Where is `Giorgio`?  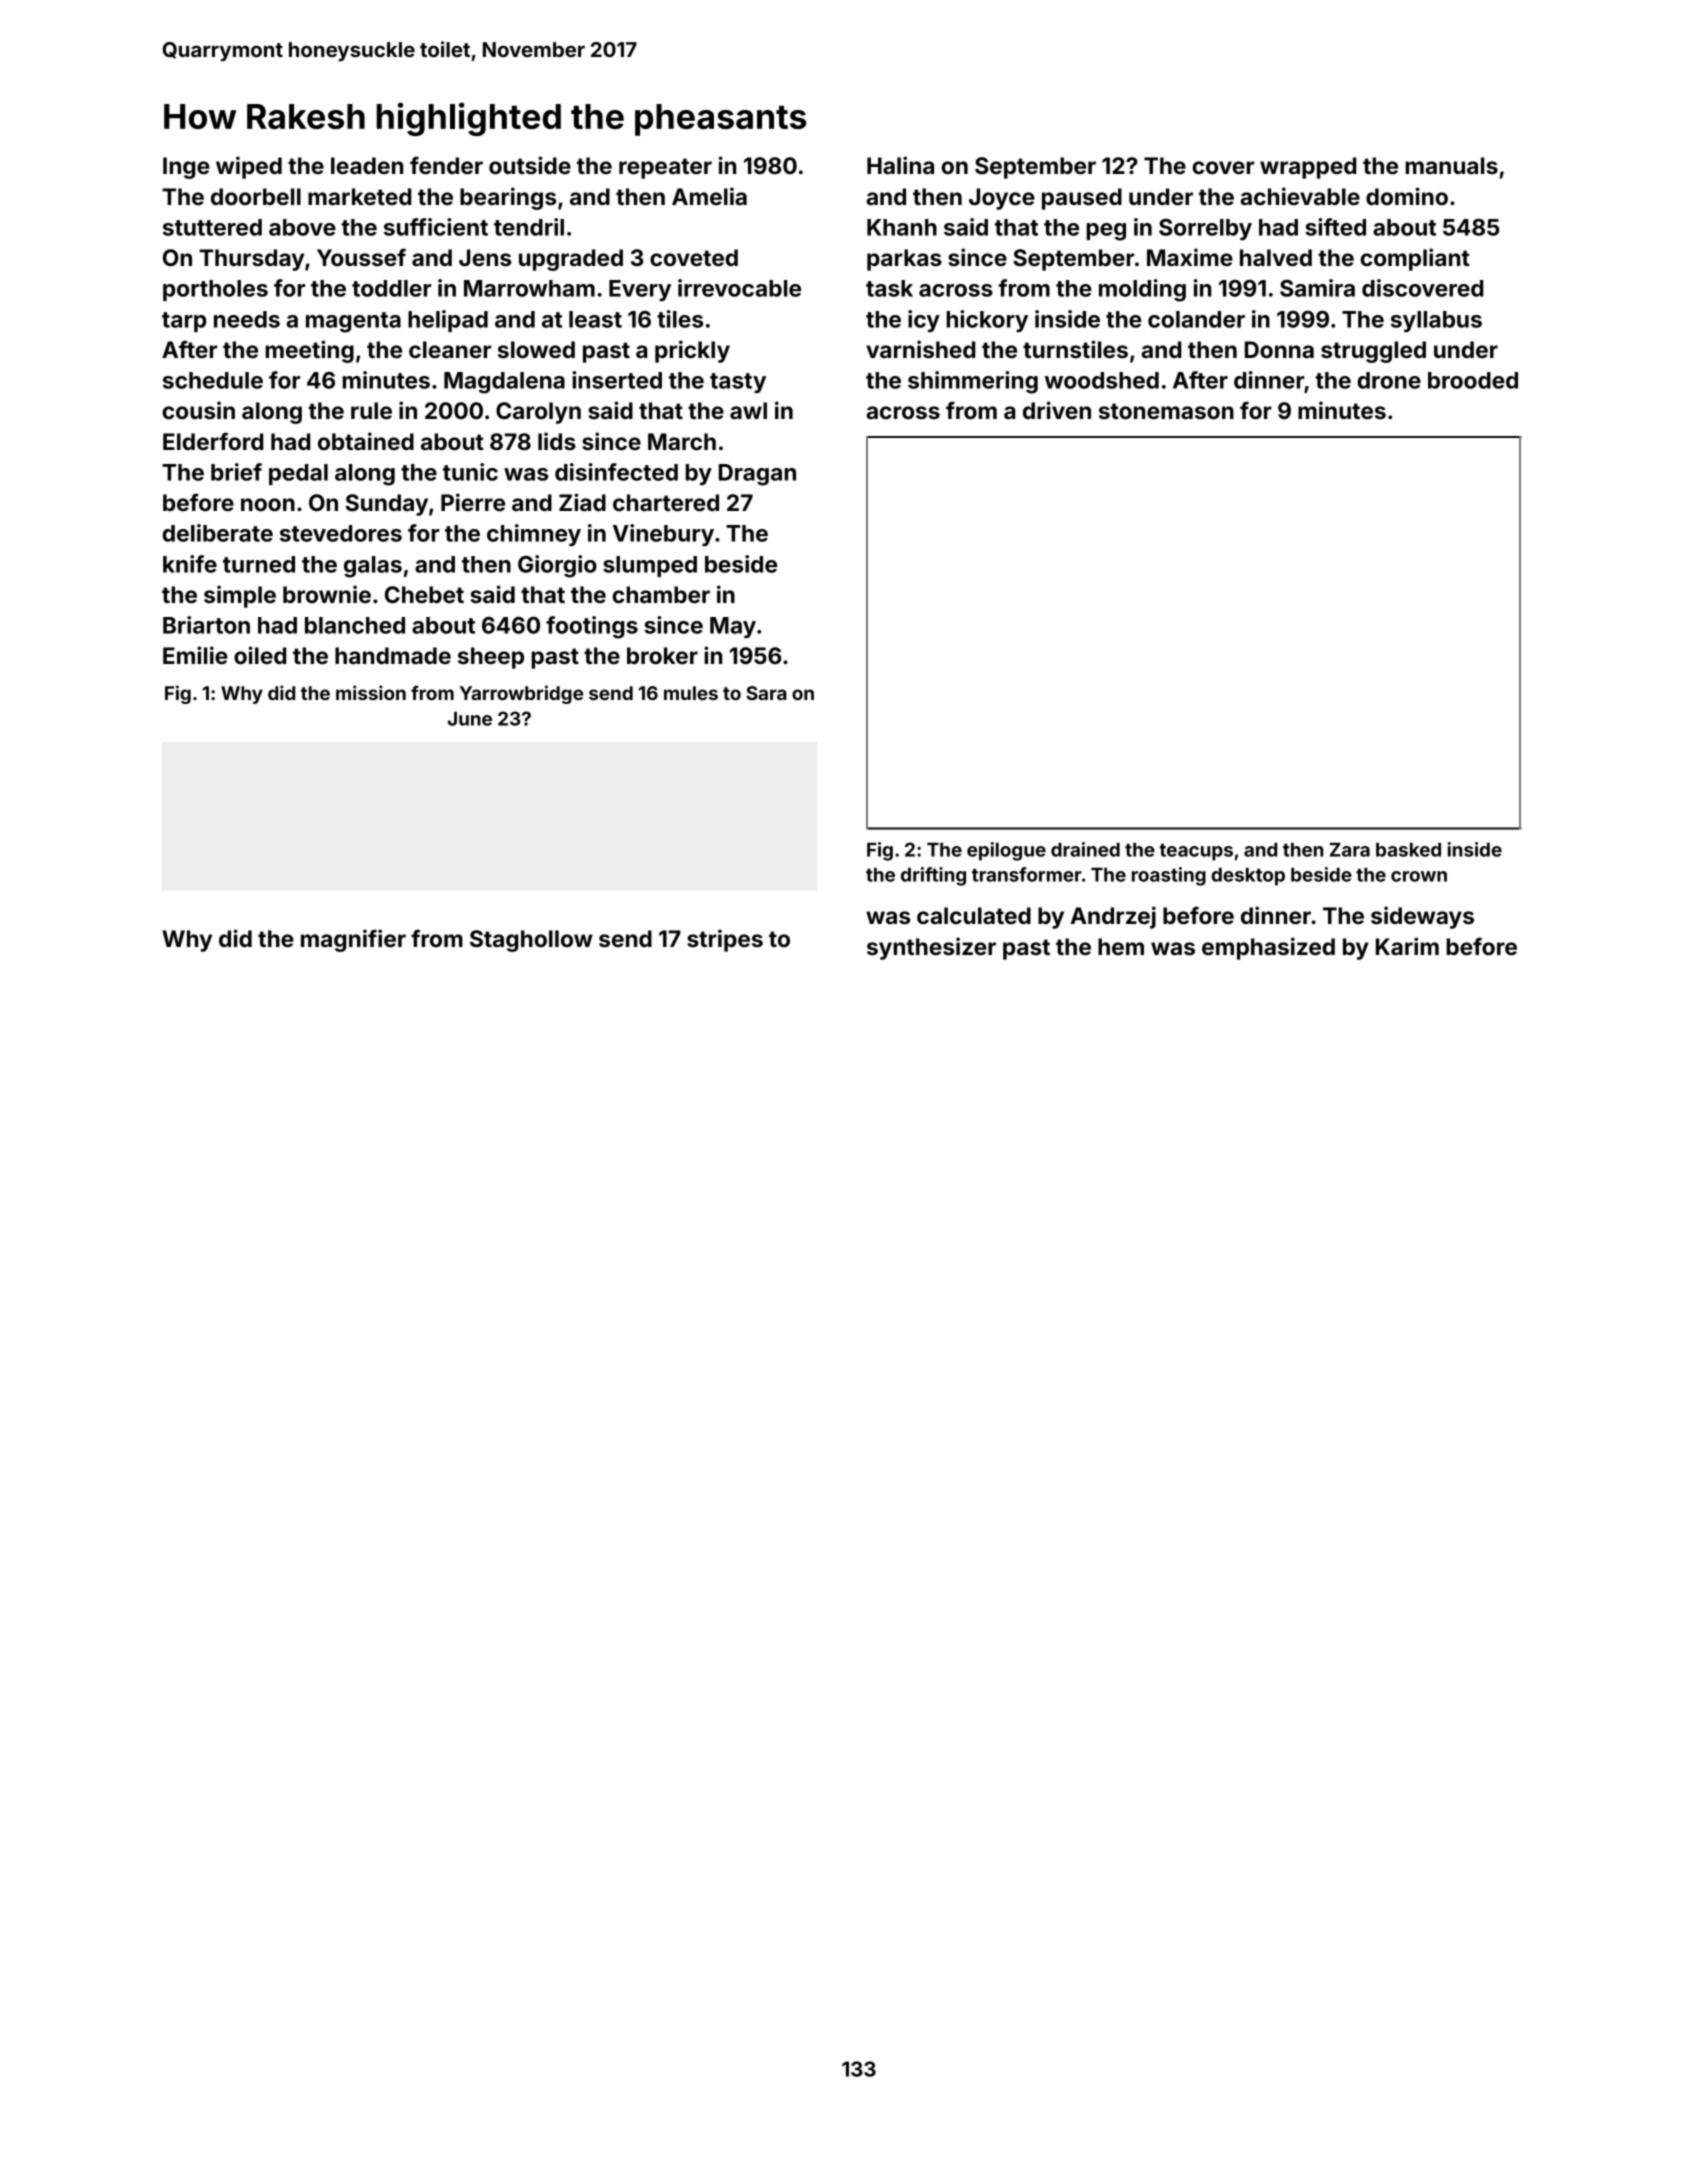
Giorgio is located at coordinates (557, 566).
